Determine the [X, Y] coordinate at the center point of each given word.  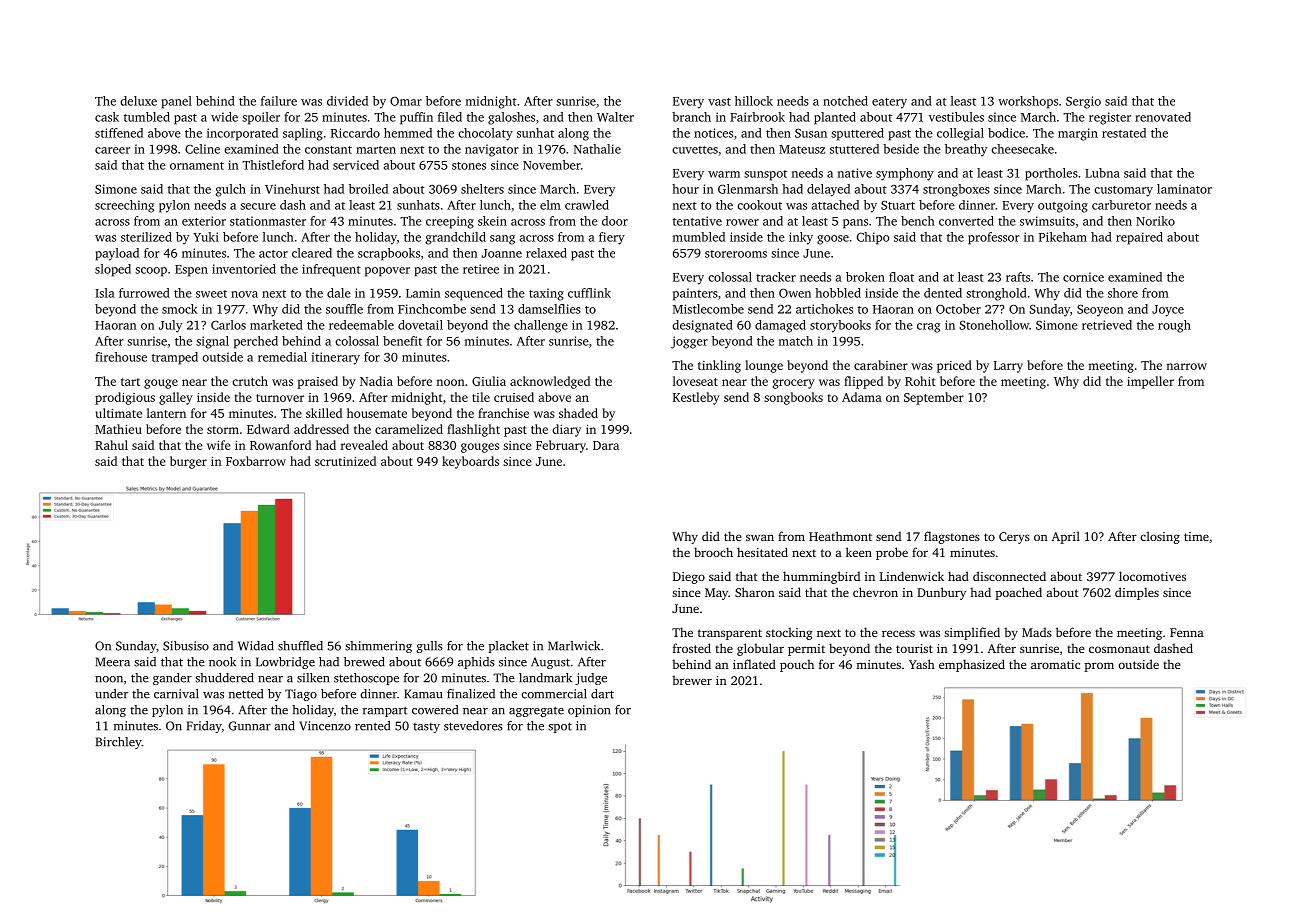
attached [835, 205]
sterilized [146, 237]
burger [188, 462]
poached [1018, 593]
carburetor [1121, 205]
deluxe [138, 101]
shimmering [378, 647]
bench [918, 221]
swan [760, 537]
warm [724, 174]
